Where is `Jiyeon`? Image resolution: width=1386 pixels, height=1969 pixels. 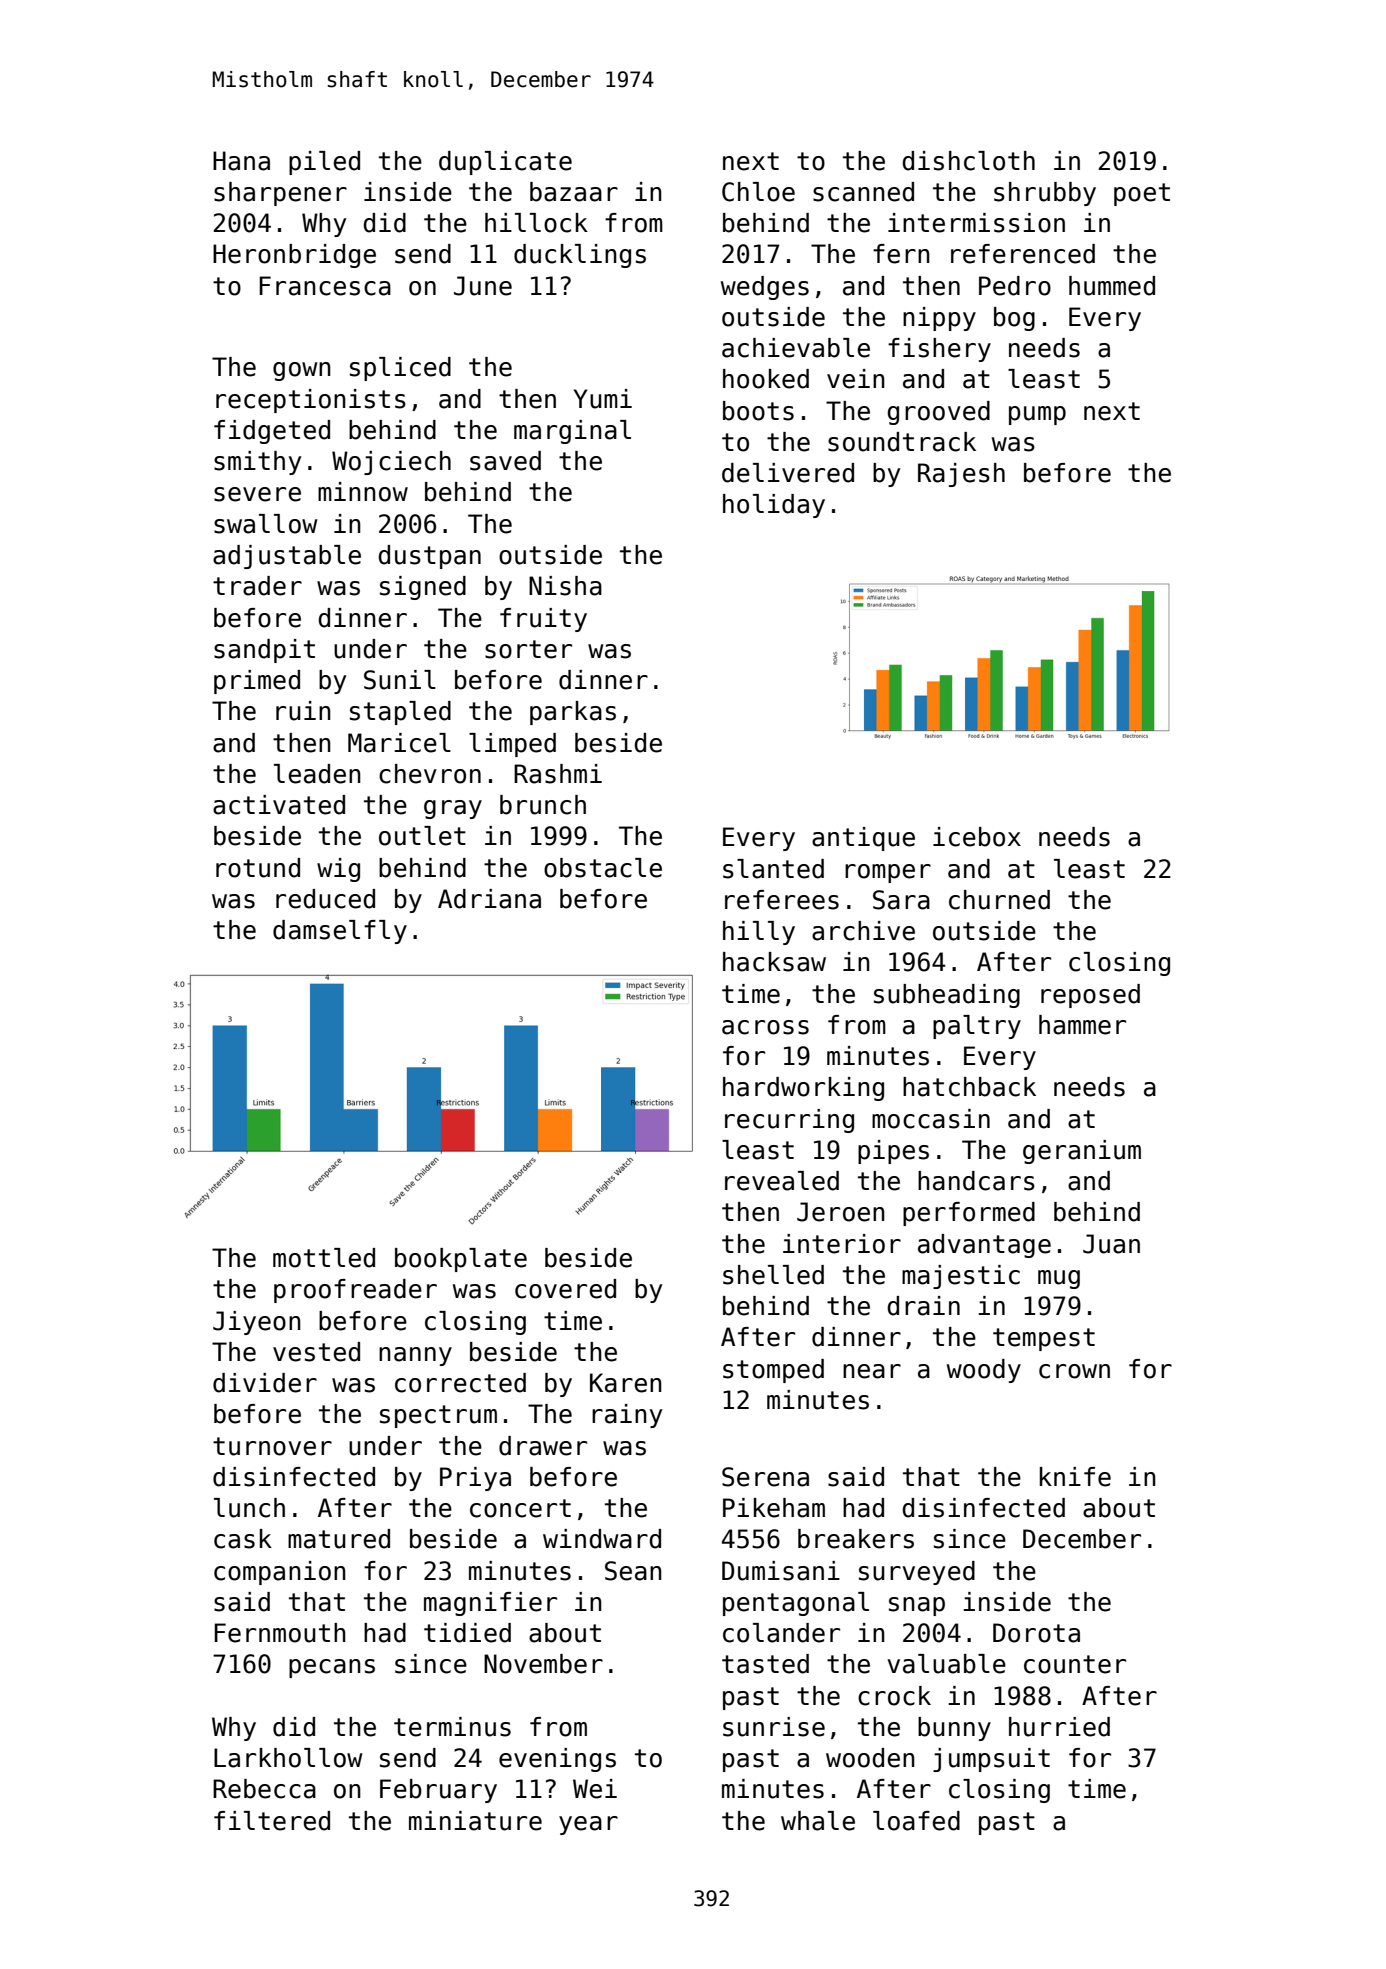
Jiyeon is located at coordinates (257, 1323).
